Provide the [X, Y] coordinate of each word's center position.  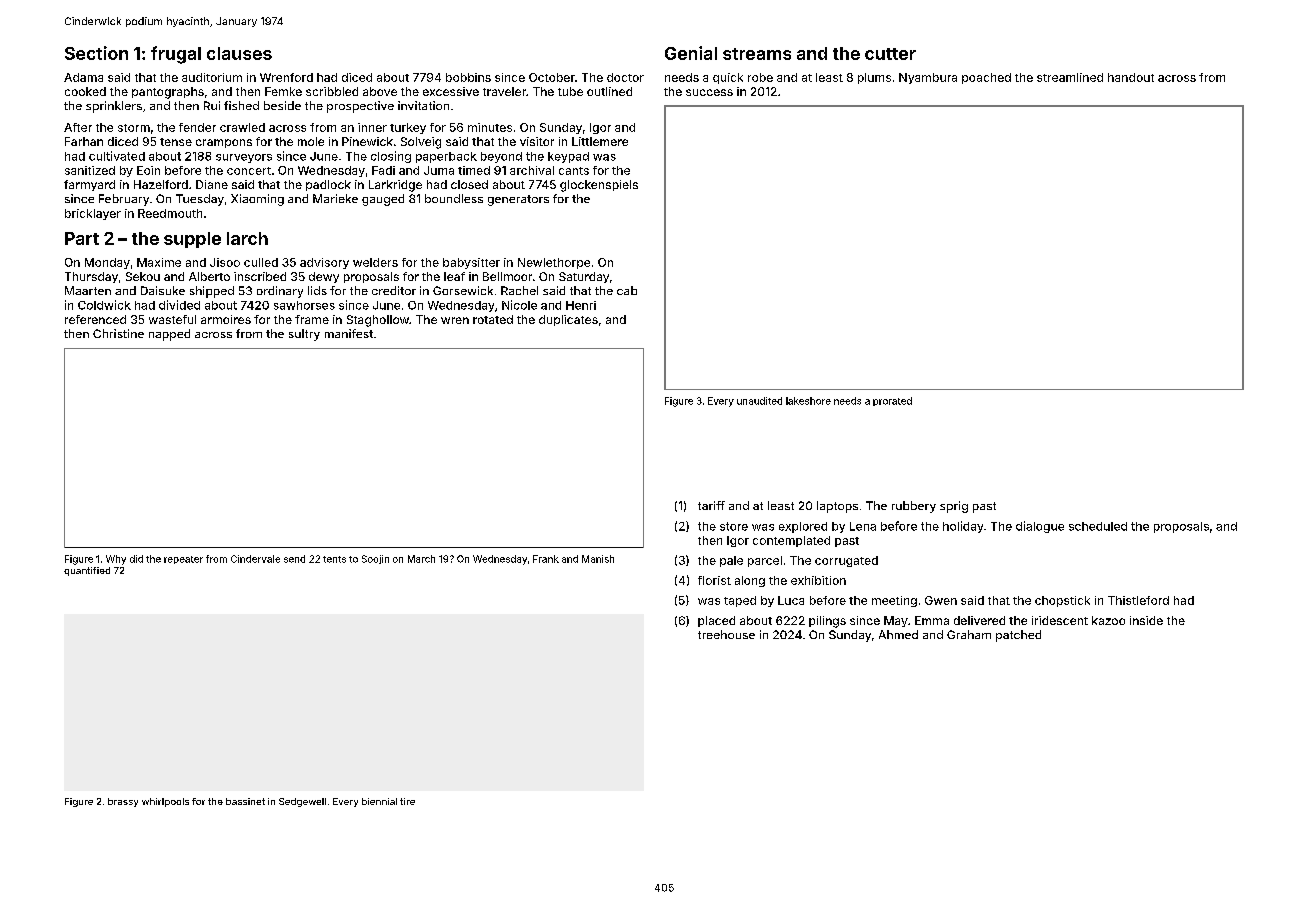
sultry [304, 335]
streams [757, 54]
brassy [123, 802]
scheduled [1098, 526]
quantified [87, 571]
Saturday [584, 277]
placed [716, 621]
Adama [83, 77]
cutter [890, 54]
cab [627, 290]
